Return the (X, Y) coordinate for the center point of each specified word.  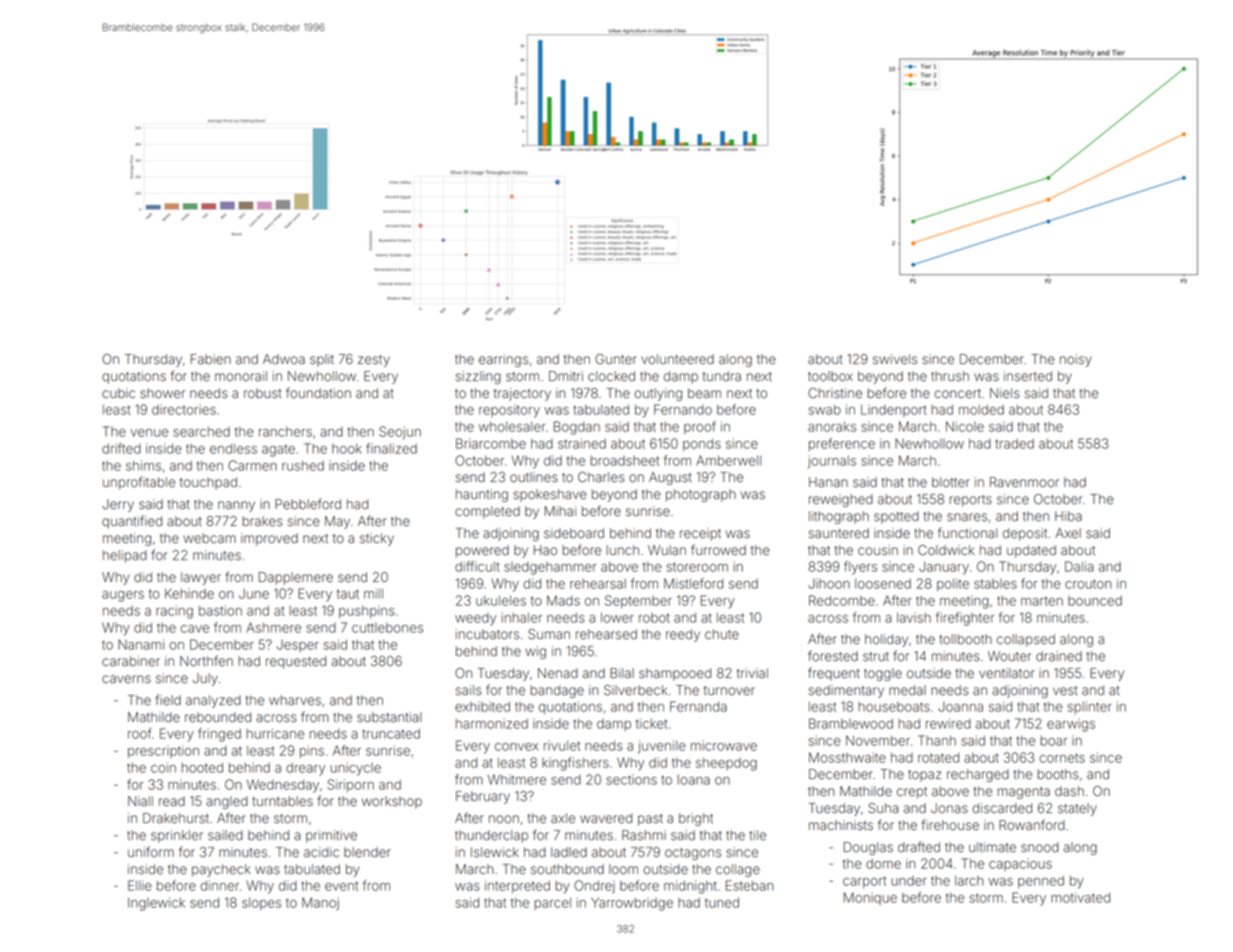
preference (842, 444)
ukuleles (501, 601)
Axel (1068, 533)
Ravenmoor (1024, 482)
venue (149, 433)
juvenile (662, 747)
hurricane (275, 733)
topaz (924, 776)
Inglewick (156, 904)
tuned (722, 903)
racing (174, 612)
